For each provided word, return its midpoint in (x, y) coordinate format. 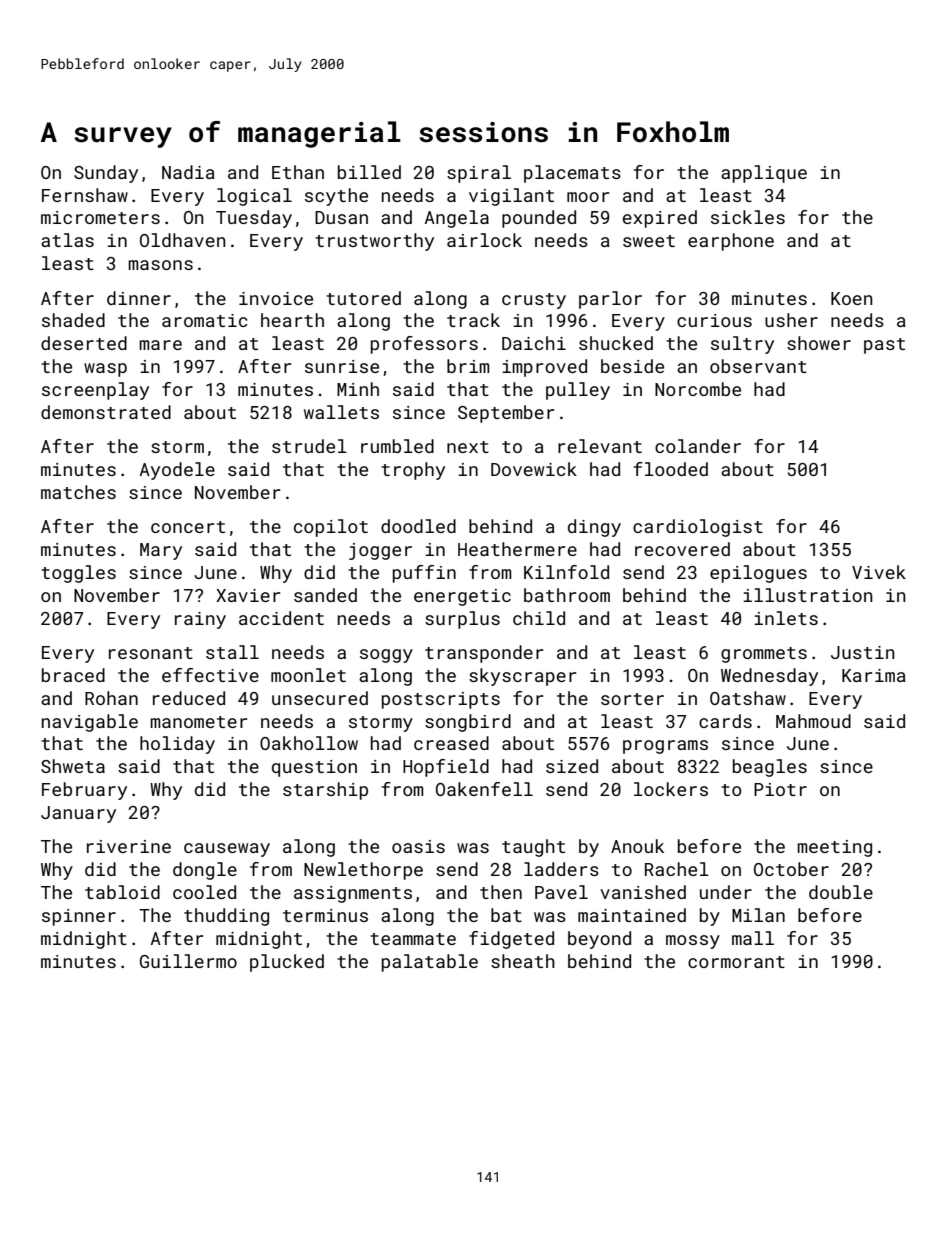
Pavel (561, 892)
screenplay (95, 391)
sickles (748, 217)
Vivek (879, 572)
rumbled (397, 446)
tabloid (122, 892)
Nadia (188, 172)
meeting (834, 848)
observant (758, 366)
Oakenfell (484, 789)
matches (78, 492)
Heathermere (517, 549)
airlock (484, 240)
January (78, 814)
